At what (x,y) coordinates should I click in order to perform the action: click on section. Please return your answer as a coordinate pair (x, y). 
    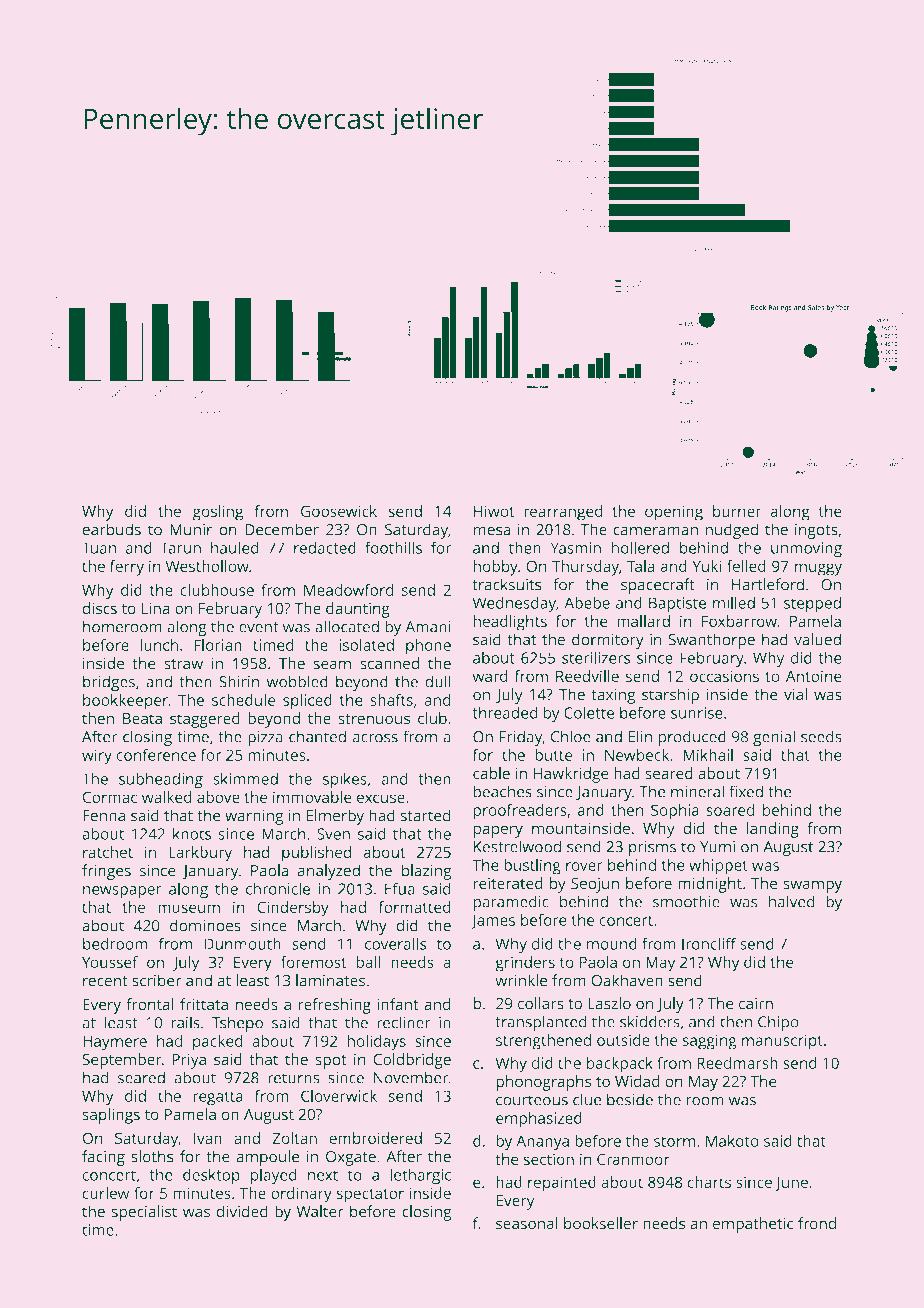
    Looking at the image, I should click on (549, 1159).
